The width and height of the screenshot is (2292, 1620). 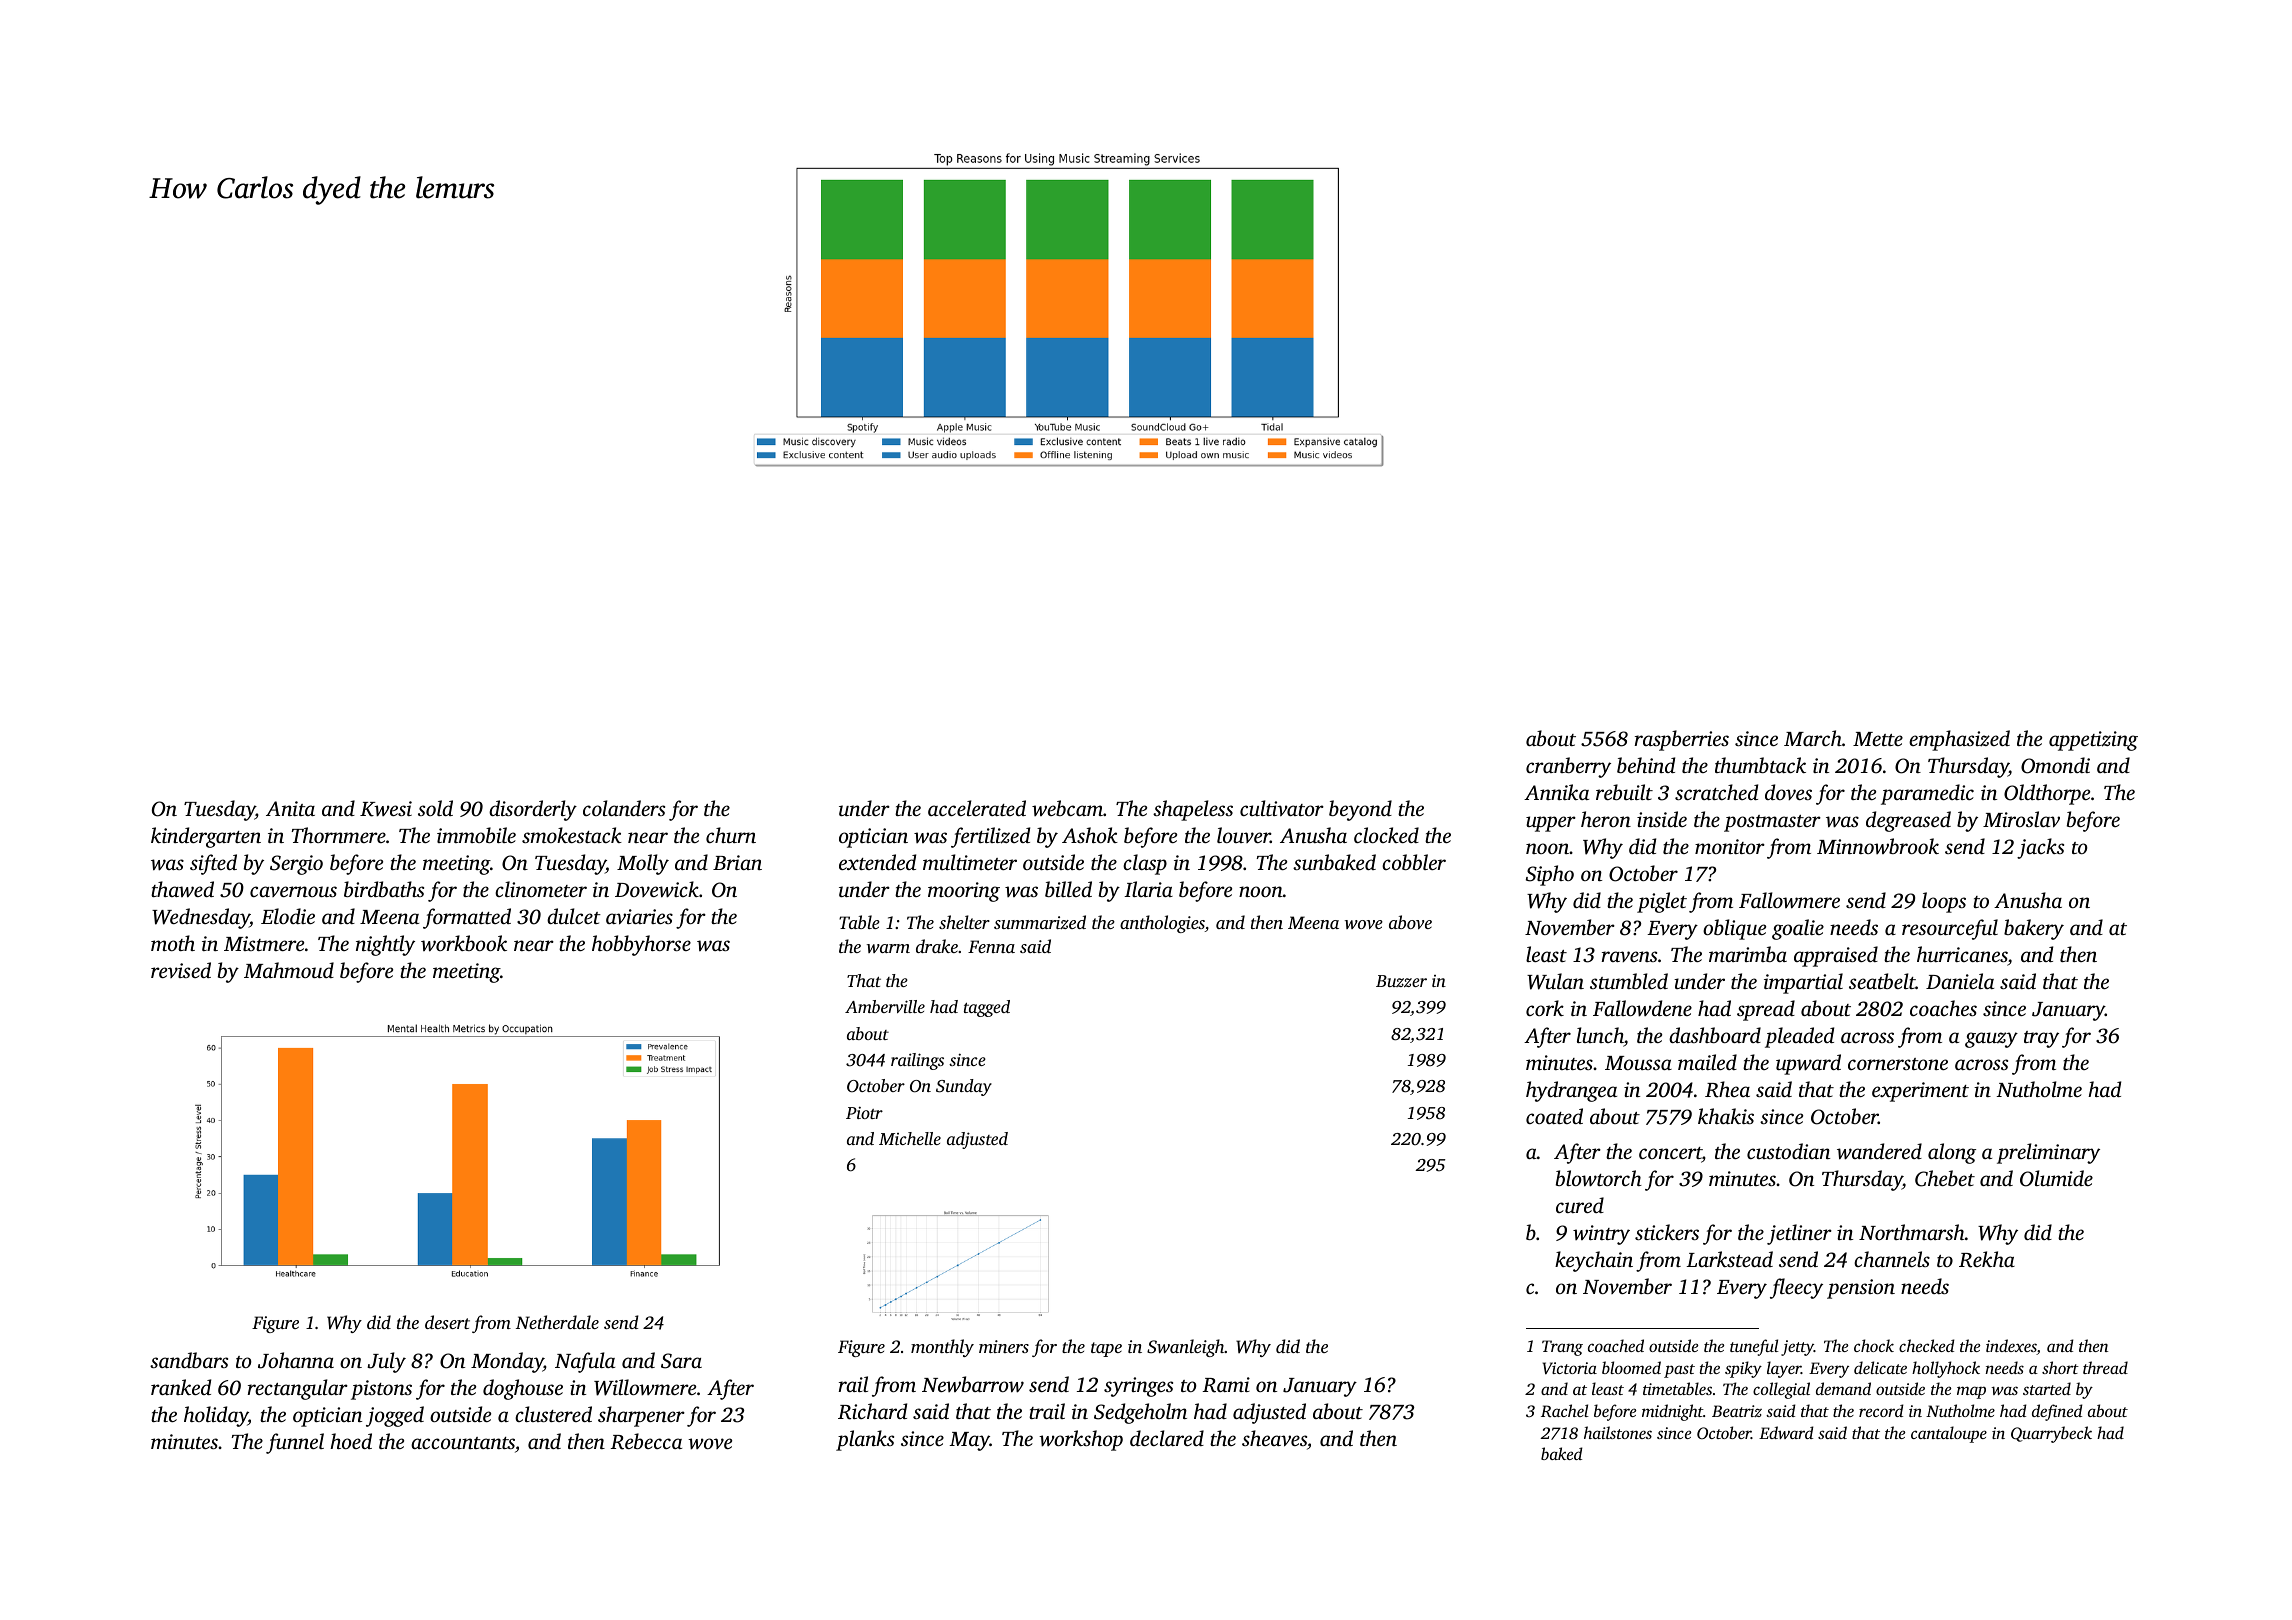 What do you see at coordinates (1243, 835) in the screenshot?
I see `louver` at bounding box center [1243, 835].
